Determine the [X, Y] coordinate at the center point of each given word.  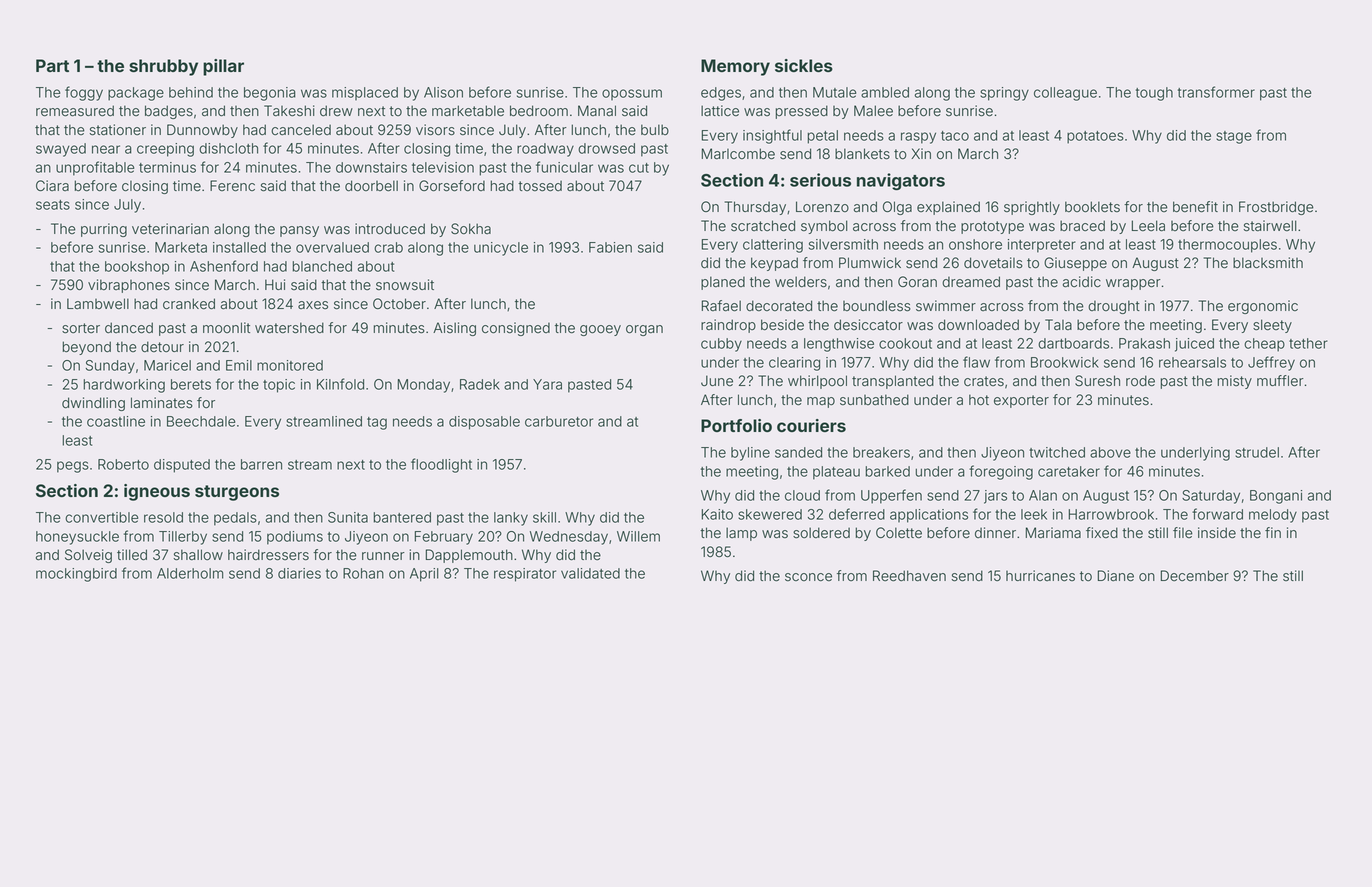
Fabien [610, 247]
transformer [1216, 92]
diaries [299, 573]
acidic [1082, 282]
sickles [804, 65]
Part [52, 65]
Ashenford [224, 266]
